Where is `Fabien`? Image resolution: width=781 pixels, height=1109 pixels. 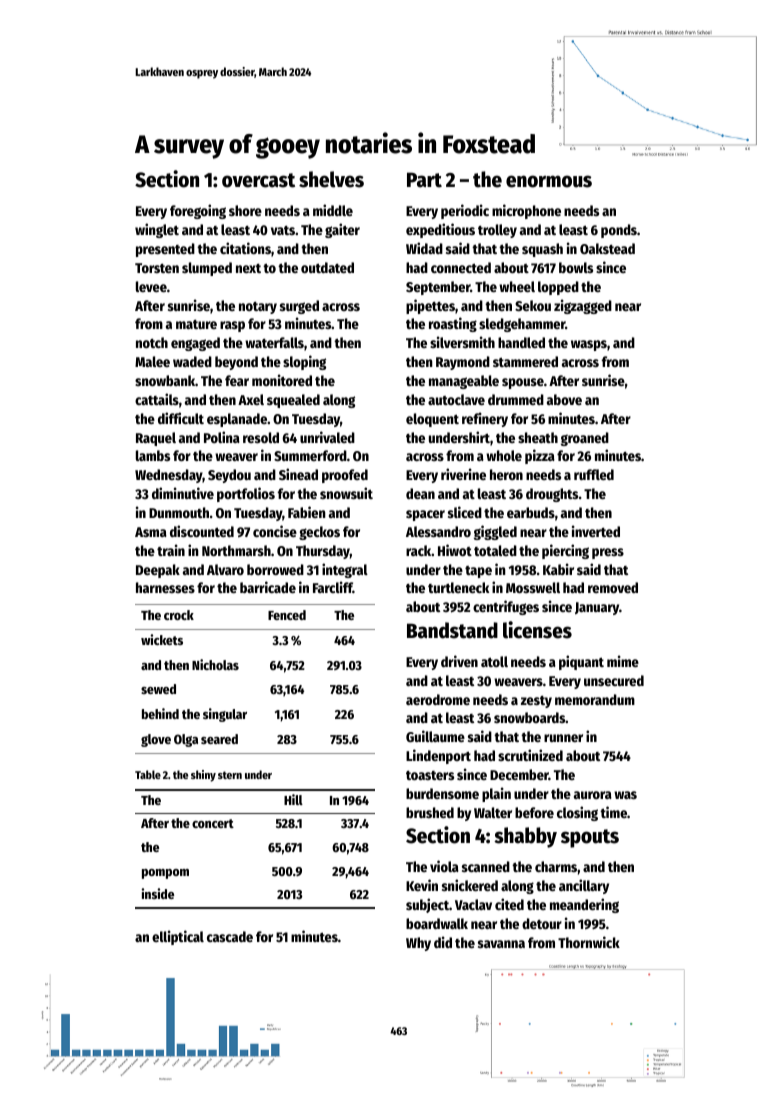
Fabien is located at coordinates (307, 512).
